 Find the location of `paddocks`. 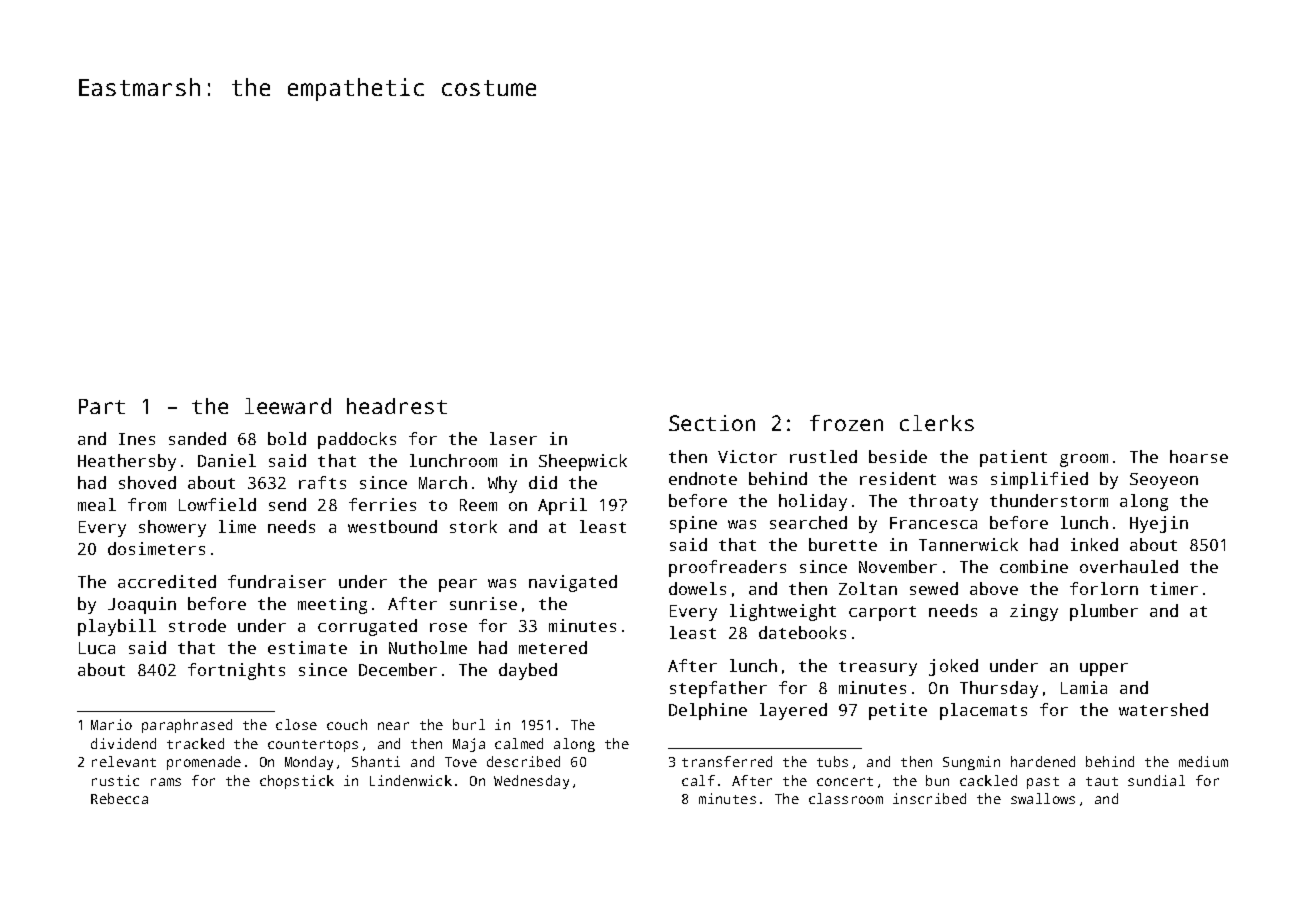

paddocks is located at coordinates (357, 440).
